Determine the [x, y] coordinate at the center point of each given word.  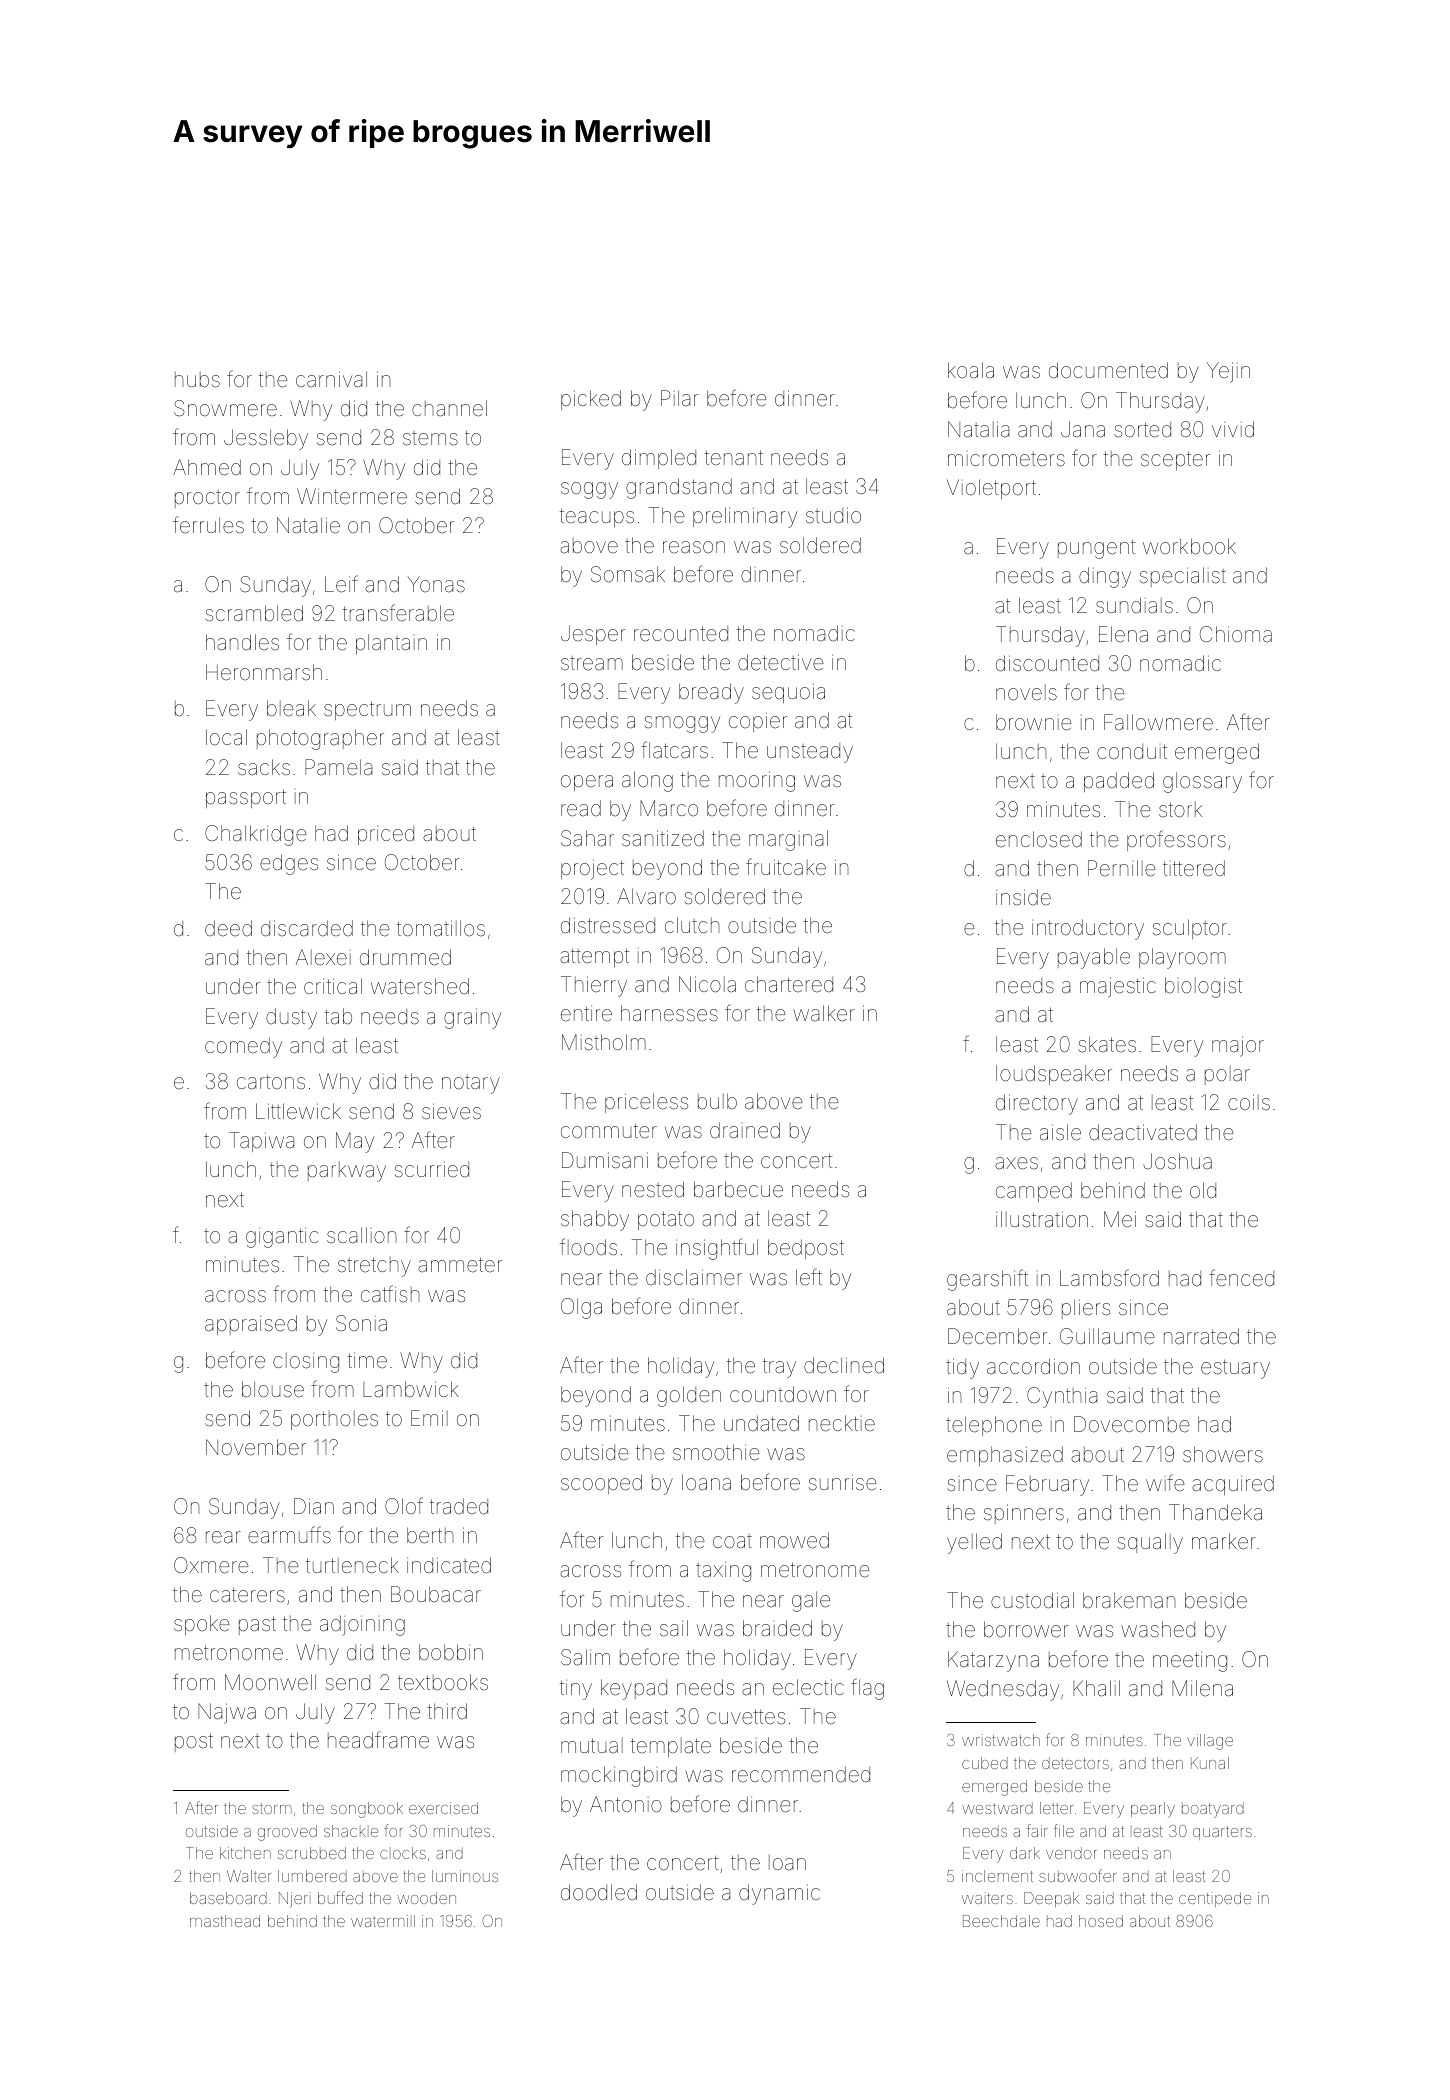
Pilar [680, 398]
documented [1108, 370]
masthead [225, 1921]
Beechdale [1001, 1921]
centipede [1215, 1899]
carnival [331, 379]
